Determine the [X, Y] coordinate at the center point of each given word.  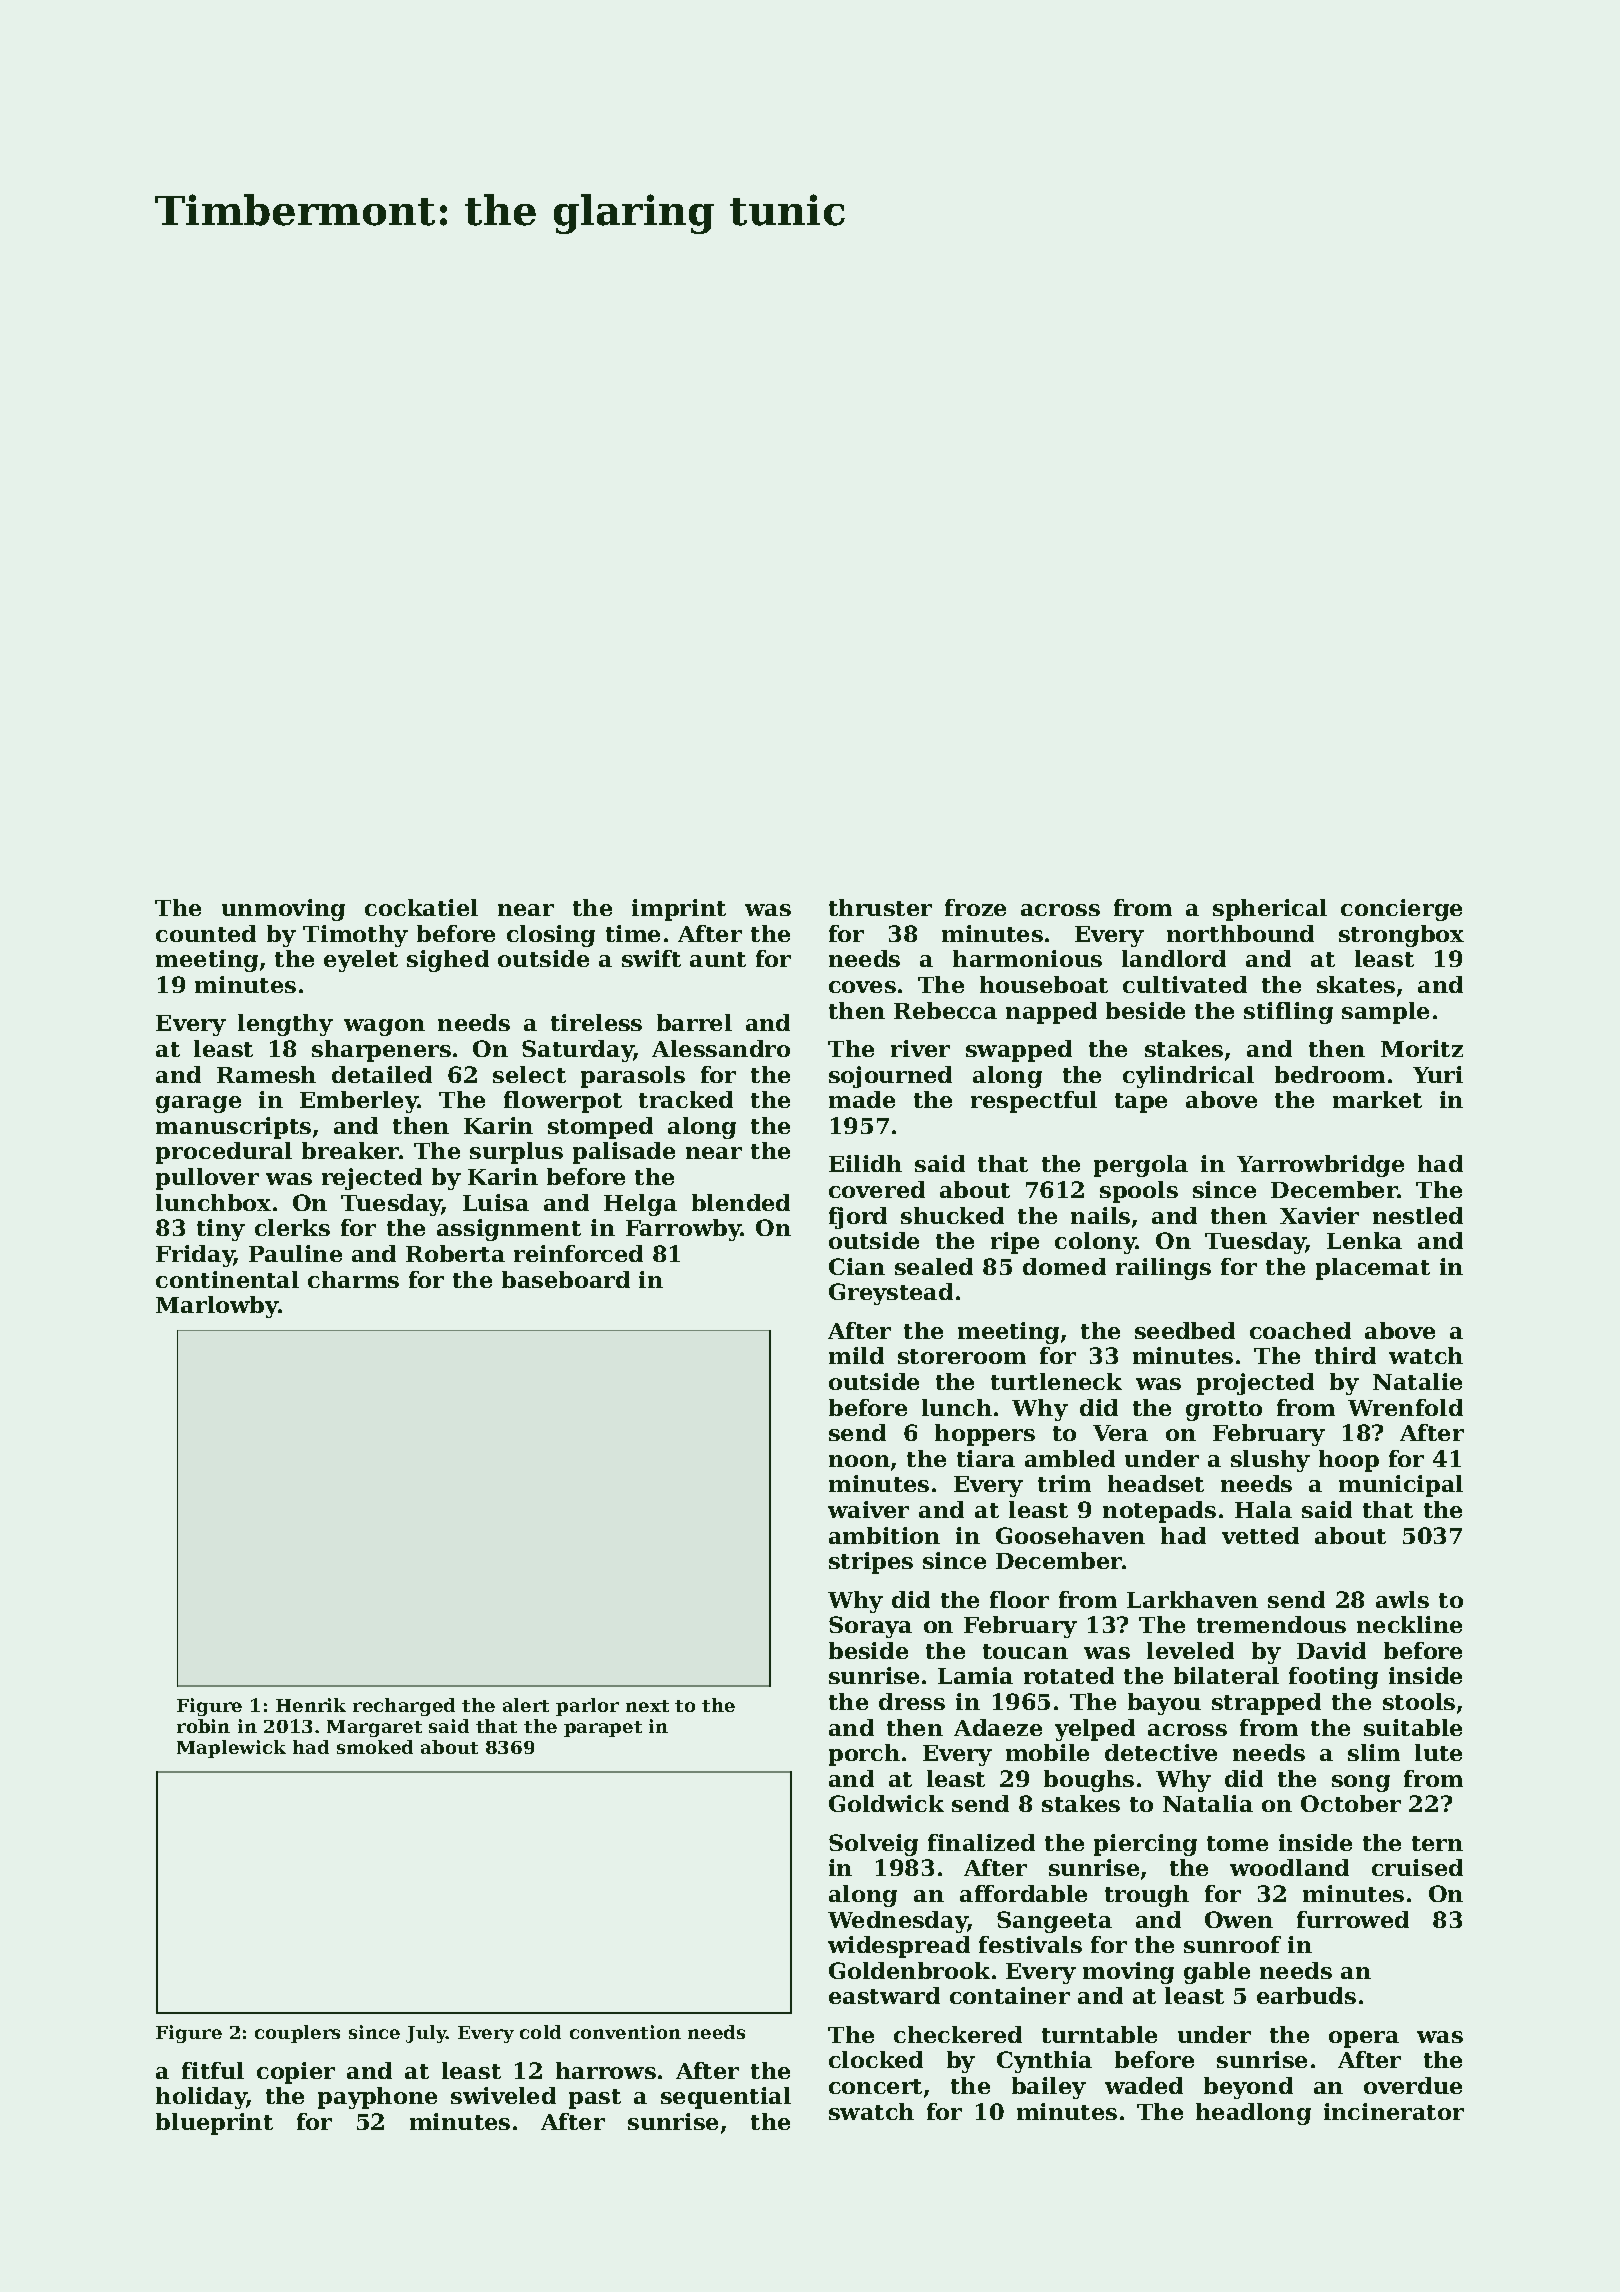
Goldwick [886, 1803]
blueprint [214, 2124]
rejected [372, 1179]
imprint [679, 910]
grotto [1224, 1411]
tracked [686, 1099]
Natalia [1208, 1803]
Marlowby [217, 1307]
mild [856, 1355]
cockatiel [421, 907]
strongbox [1401, 936]
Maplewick [231, 1749]
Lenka [1364, 1240]
